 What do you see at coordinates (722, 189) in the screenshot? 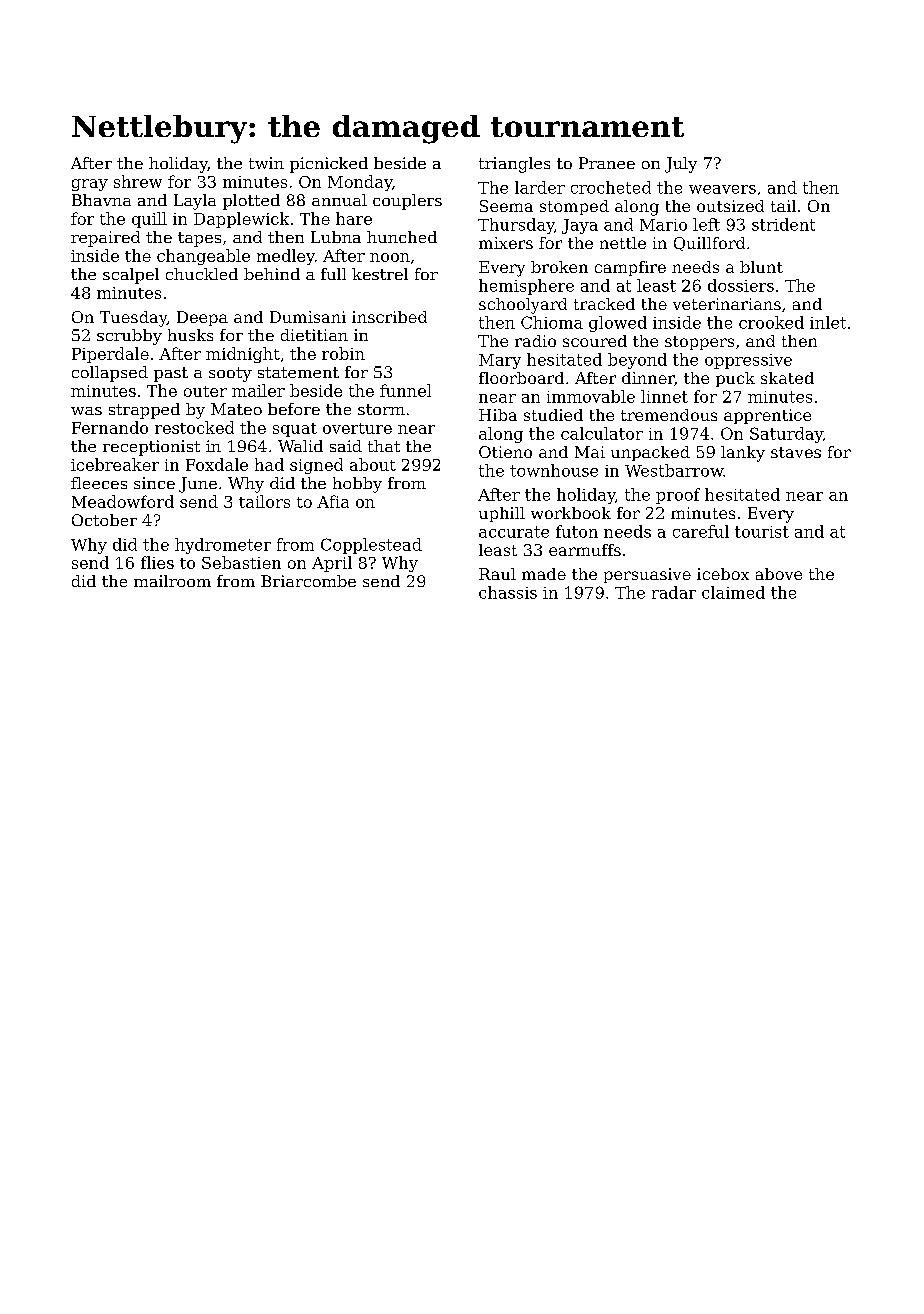
I see `weavers` at bounding box center [722, 189].
